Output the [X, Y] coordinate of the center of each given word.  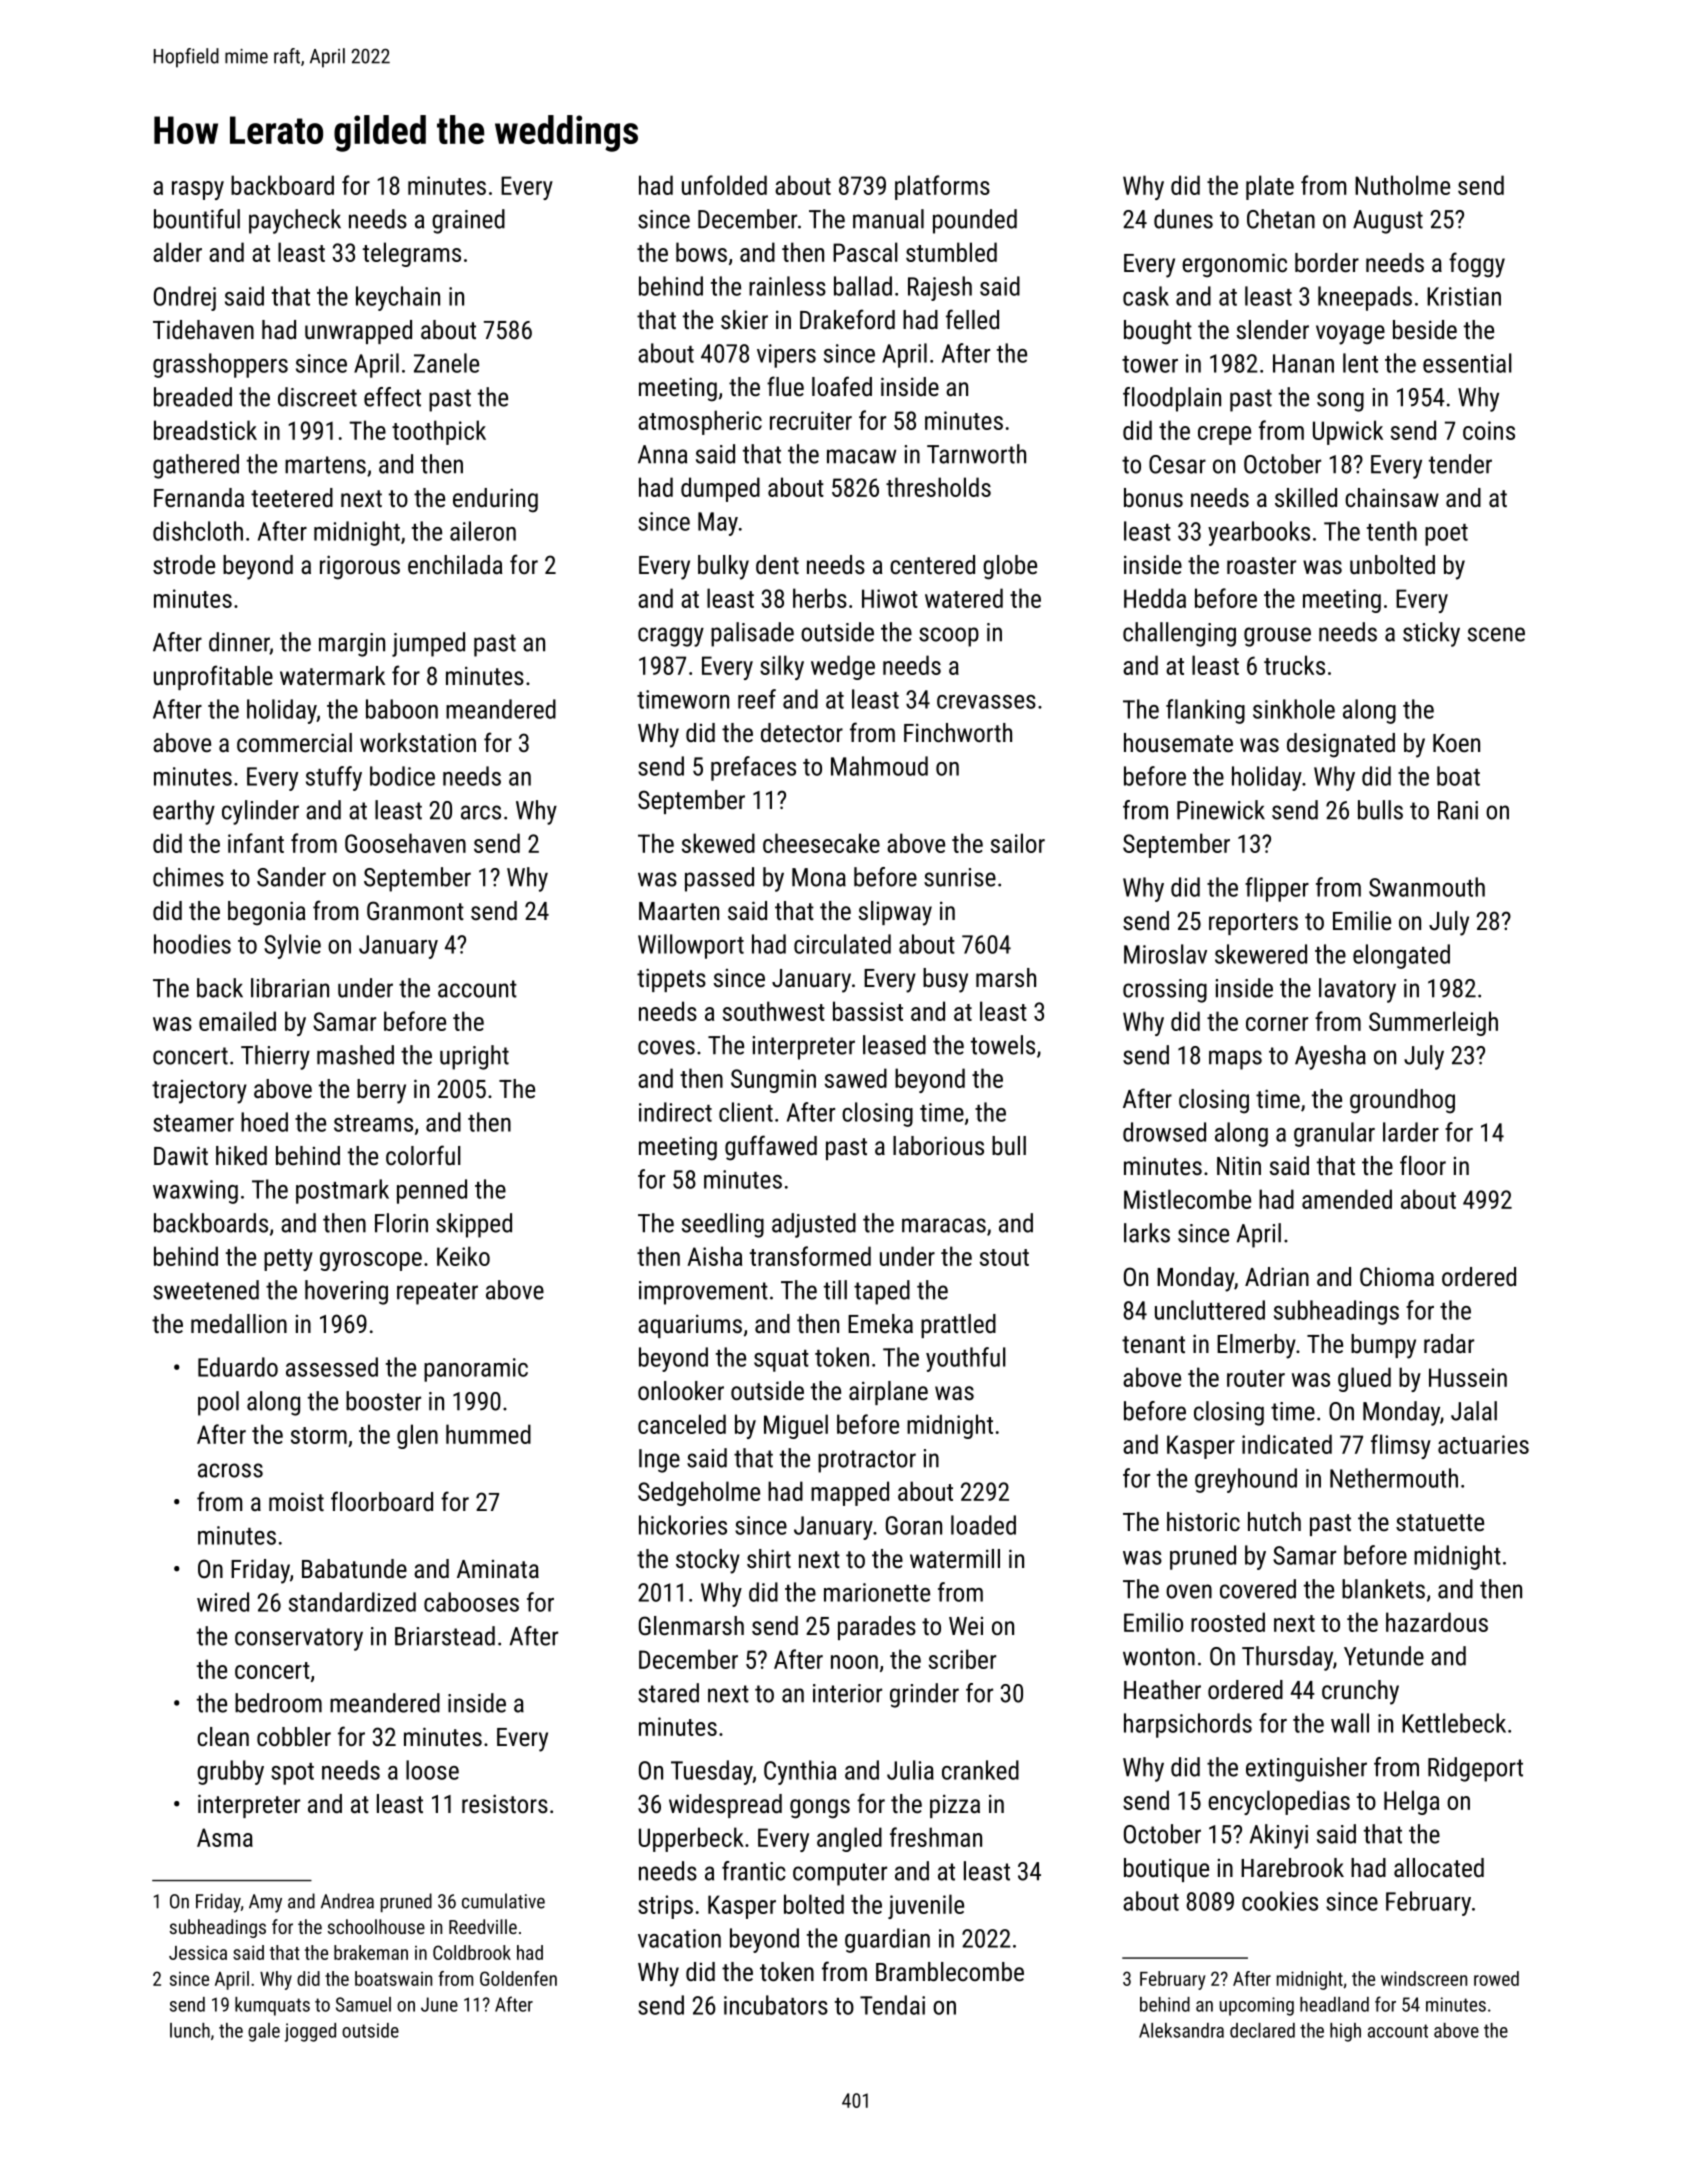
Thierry [275, 1057]
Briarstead [445, 1636]
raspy [198, 190]
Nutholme [1402, 185]
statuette [1440, 1522]
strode [184, 564]
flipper [1277, 889]
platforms [942, 187]
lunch [190, 2030]
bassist [868, 1011]
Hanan [1303, 363]
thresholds [938, 487]
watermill [955, 1558]
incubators [776, 2005]
